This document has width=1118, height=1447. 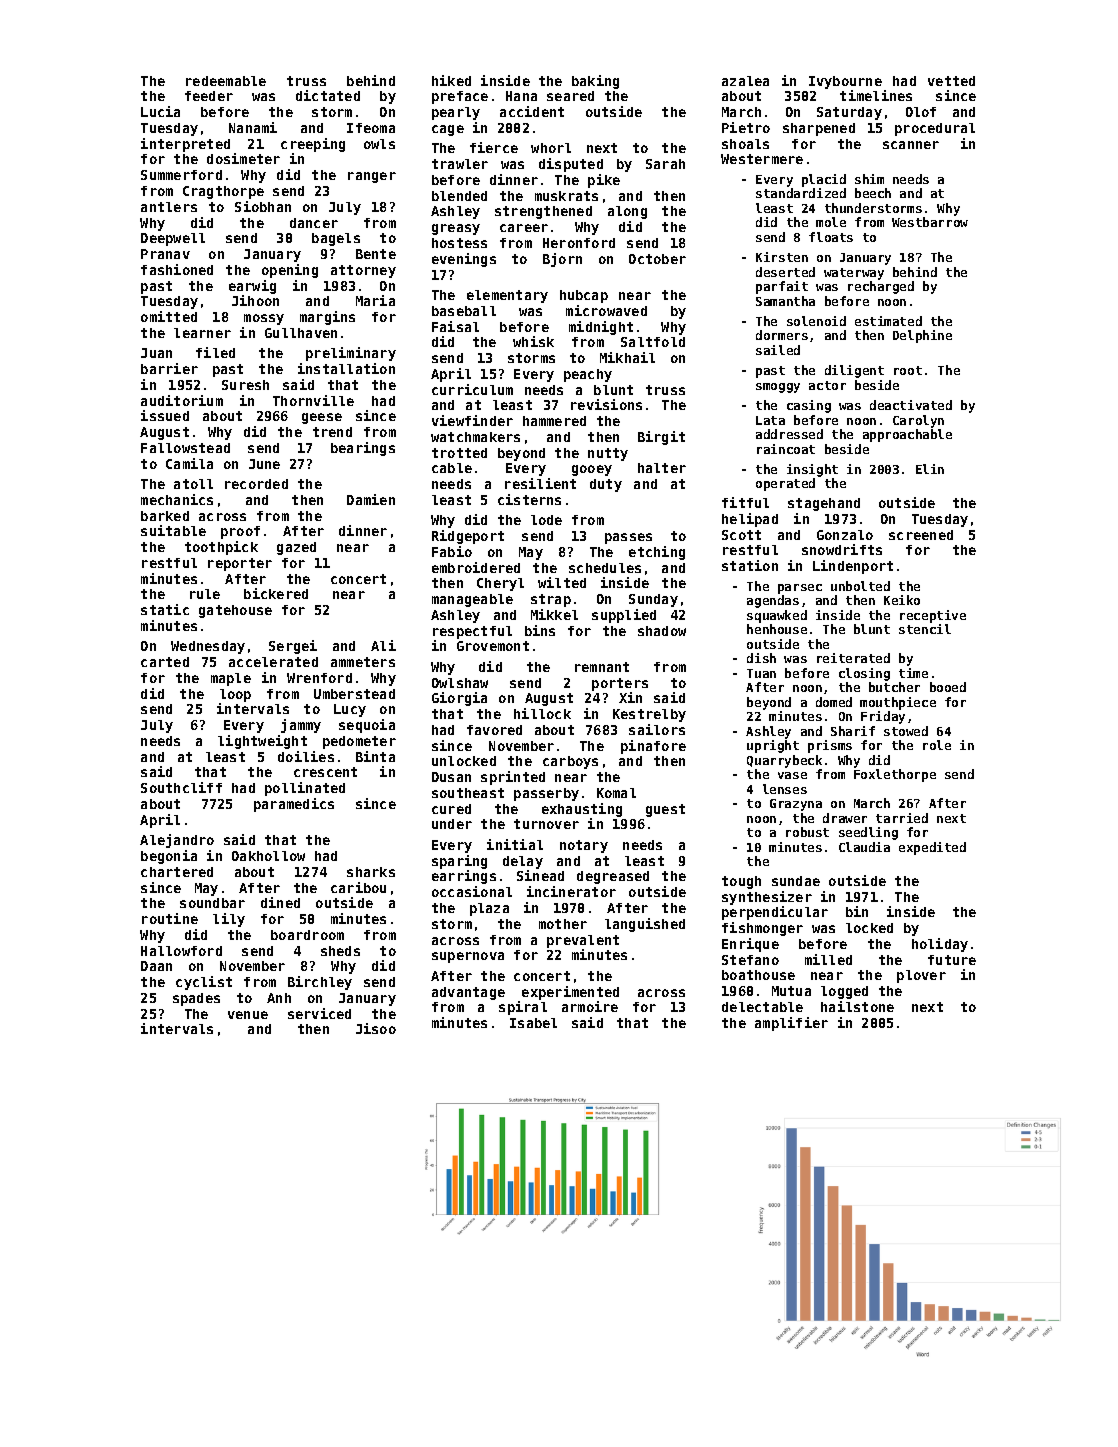 What do you see at coordinates (873, 193) in the document?
I see `beech` at bounding box center [873, 193].
